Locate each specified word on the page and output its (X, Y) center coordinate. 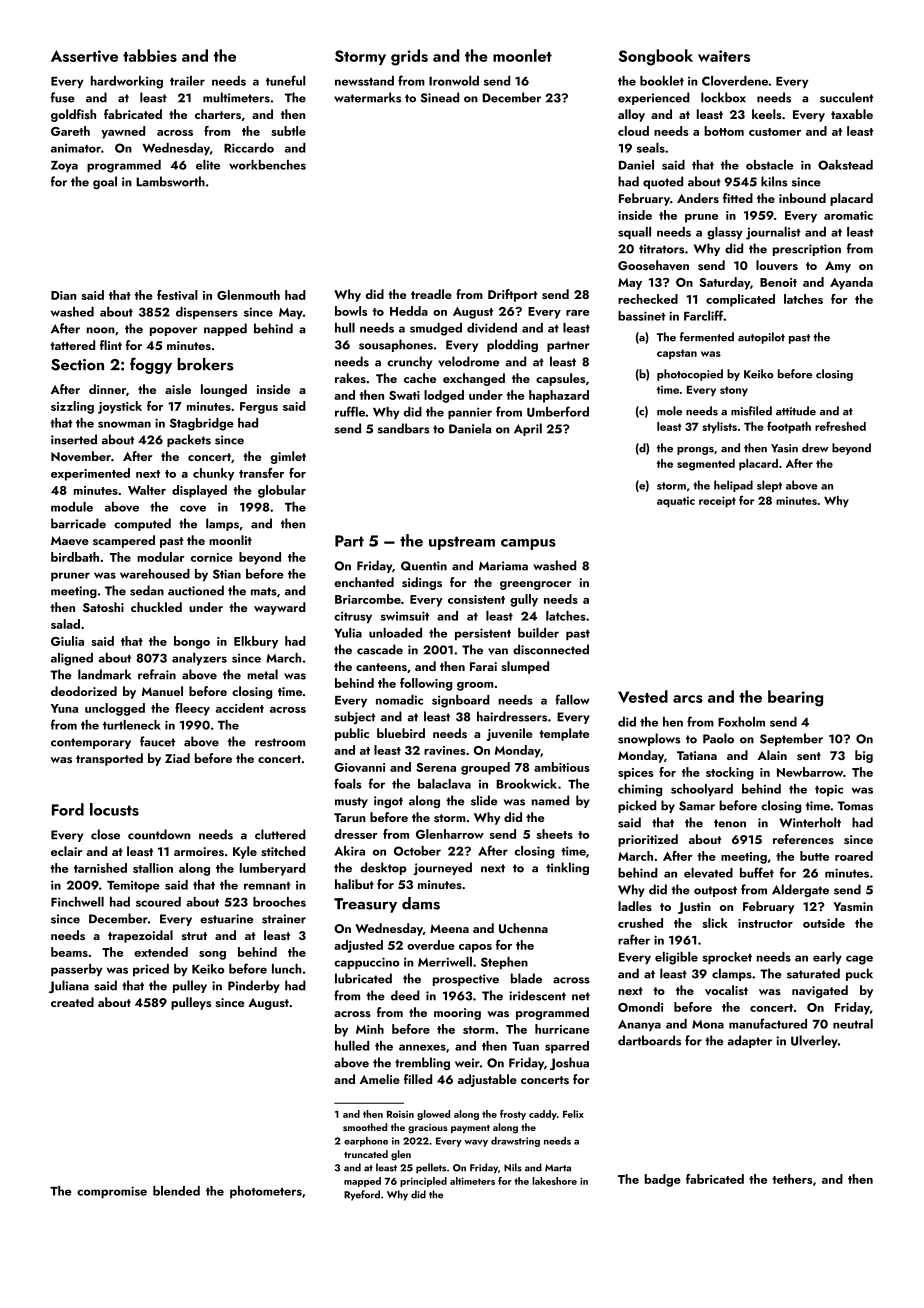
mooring (457, 1014)
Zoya (64, 166)
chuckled (156, 607)
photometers (266, 1192)
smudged (436, 329)
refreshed (840, 426)
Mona (708, 1024)
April (528, 429)
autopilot (761, 338)
